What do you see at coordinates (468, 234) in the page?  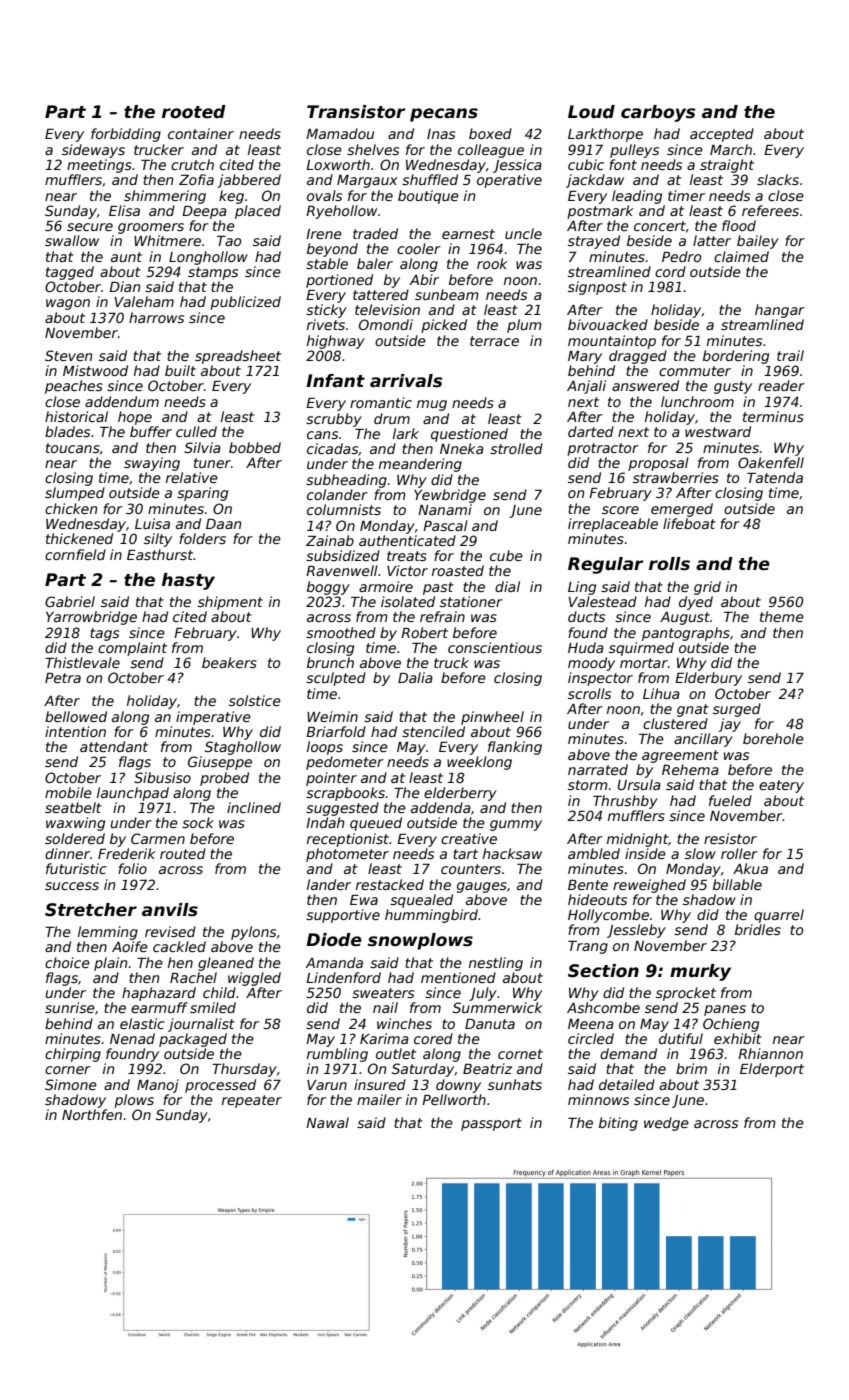 I see `earnest` at bounding box center [468, 234].
